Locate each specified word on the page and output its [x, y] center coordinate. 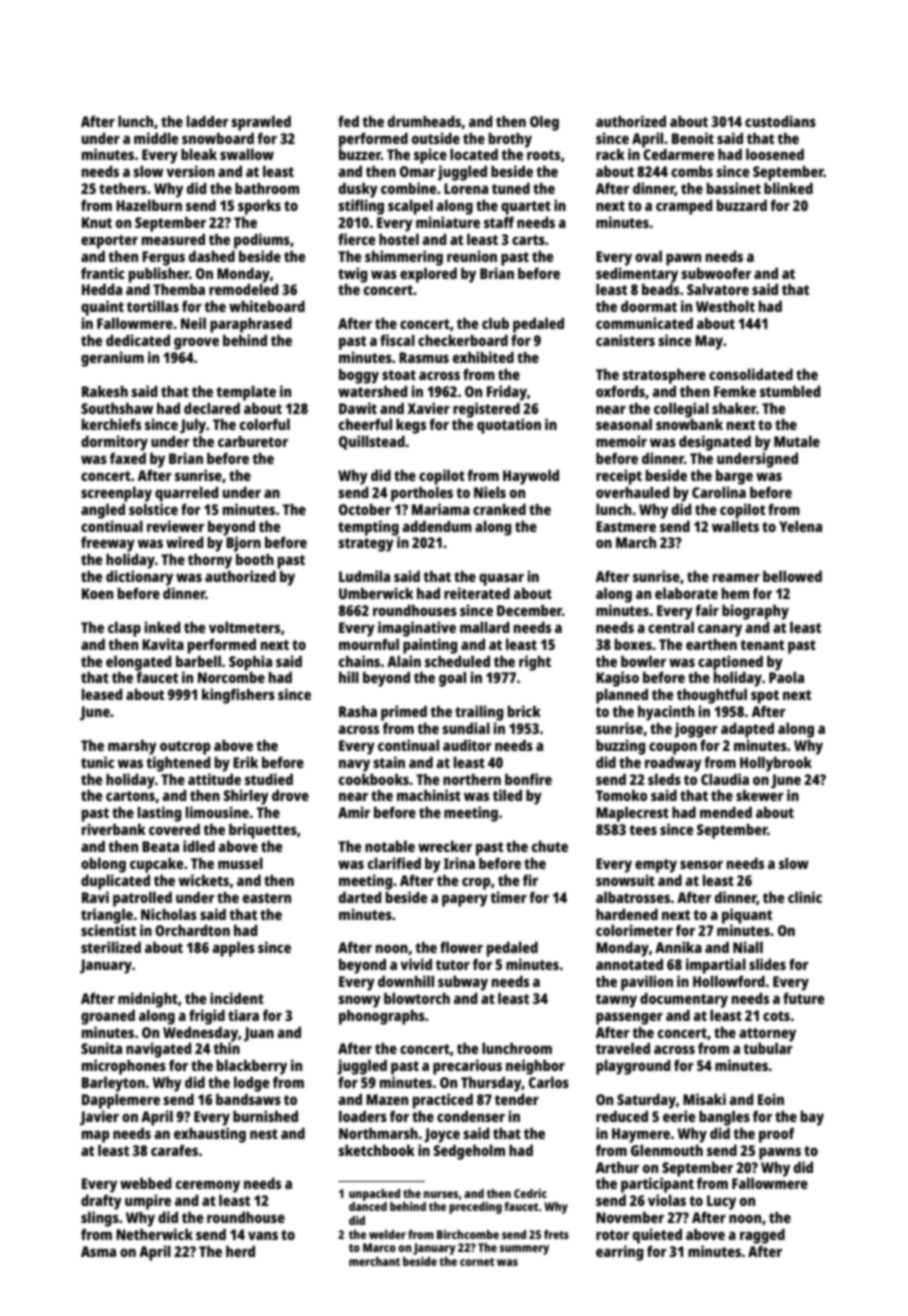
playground [633, 1067]
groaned [108, 1017]
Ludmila [364, 576]
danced [368, 1206]
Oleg [544, 123]
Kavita [163, 644]
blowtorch [417, 998]
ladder [208, 121]
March [636, 542]
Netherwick [154, 1234]
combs [692, 171]
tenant [762, 645]
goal [452, 679]
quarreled [186, 494]
